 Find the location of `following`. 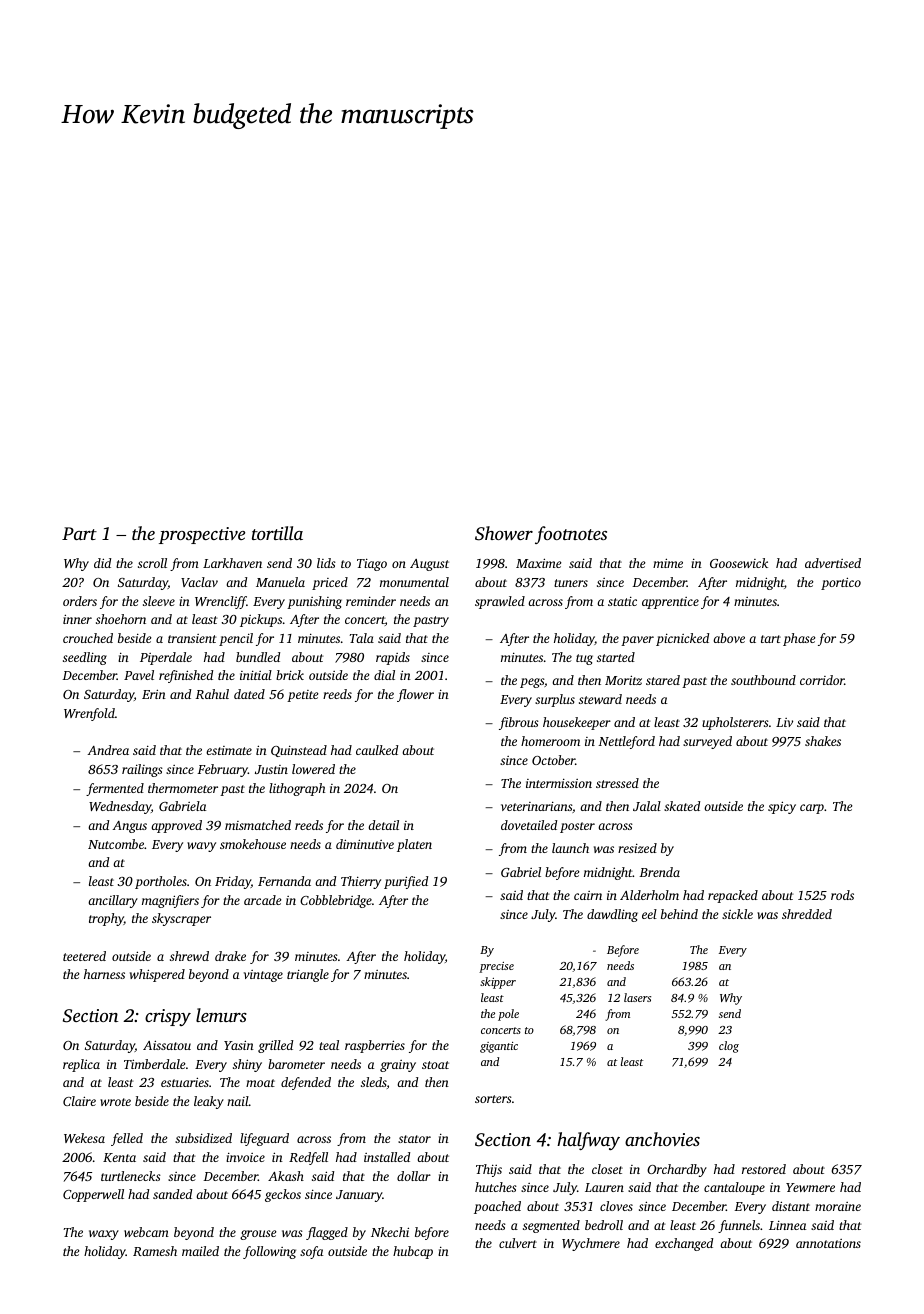

following is located at coordinates (269, 1252).
